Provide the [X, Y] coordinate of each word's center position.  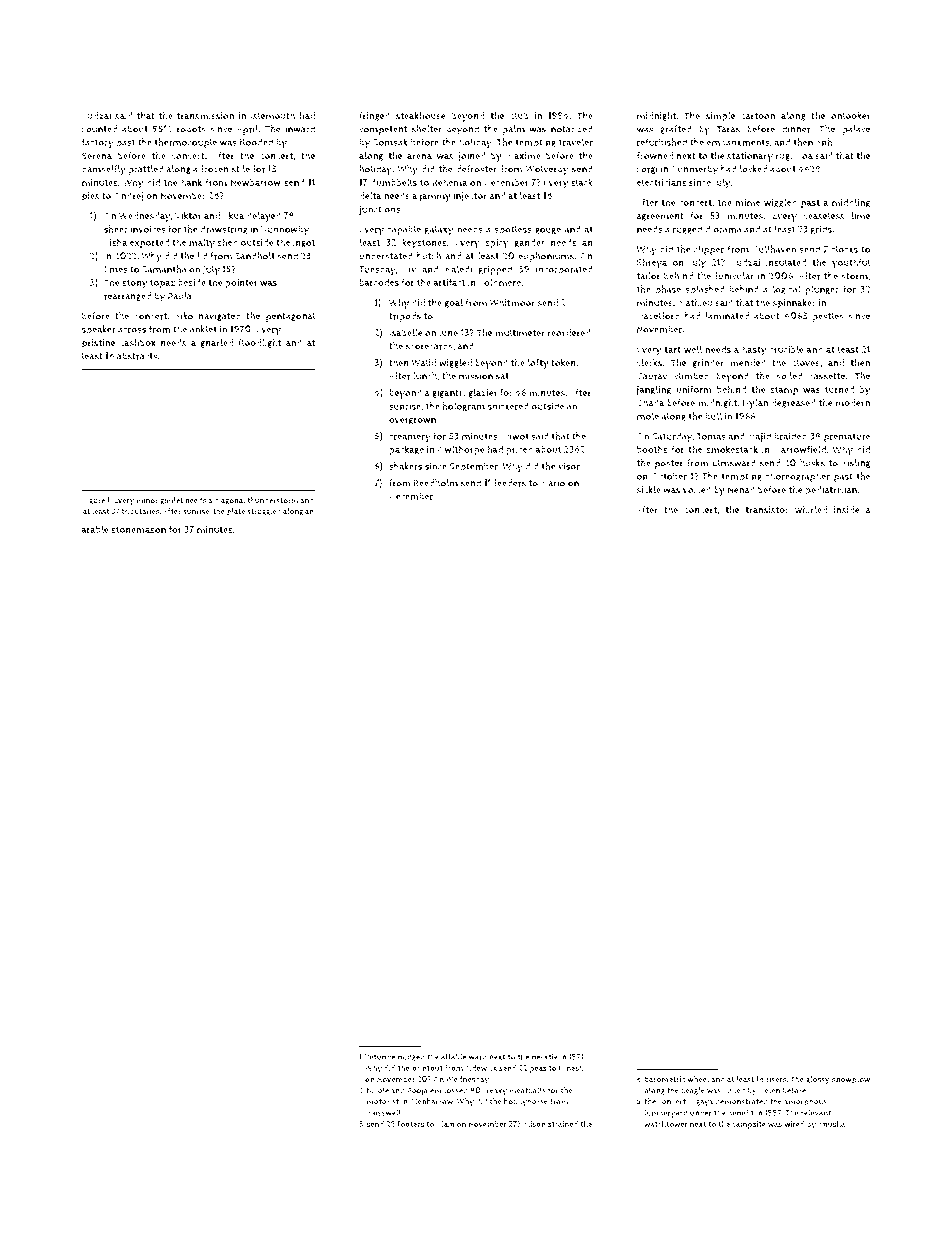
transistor [767, 510]
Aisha [116, 242]
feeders [510, 483]
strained [563, 1124]
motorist [383, 1102]
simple [720, 117]
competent [383, 130]
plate [236, 512]
